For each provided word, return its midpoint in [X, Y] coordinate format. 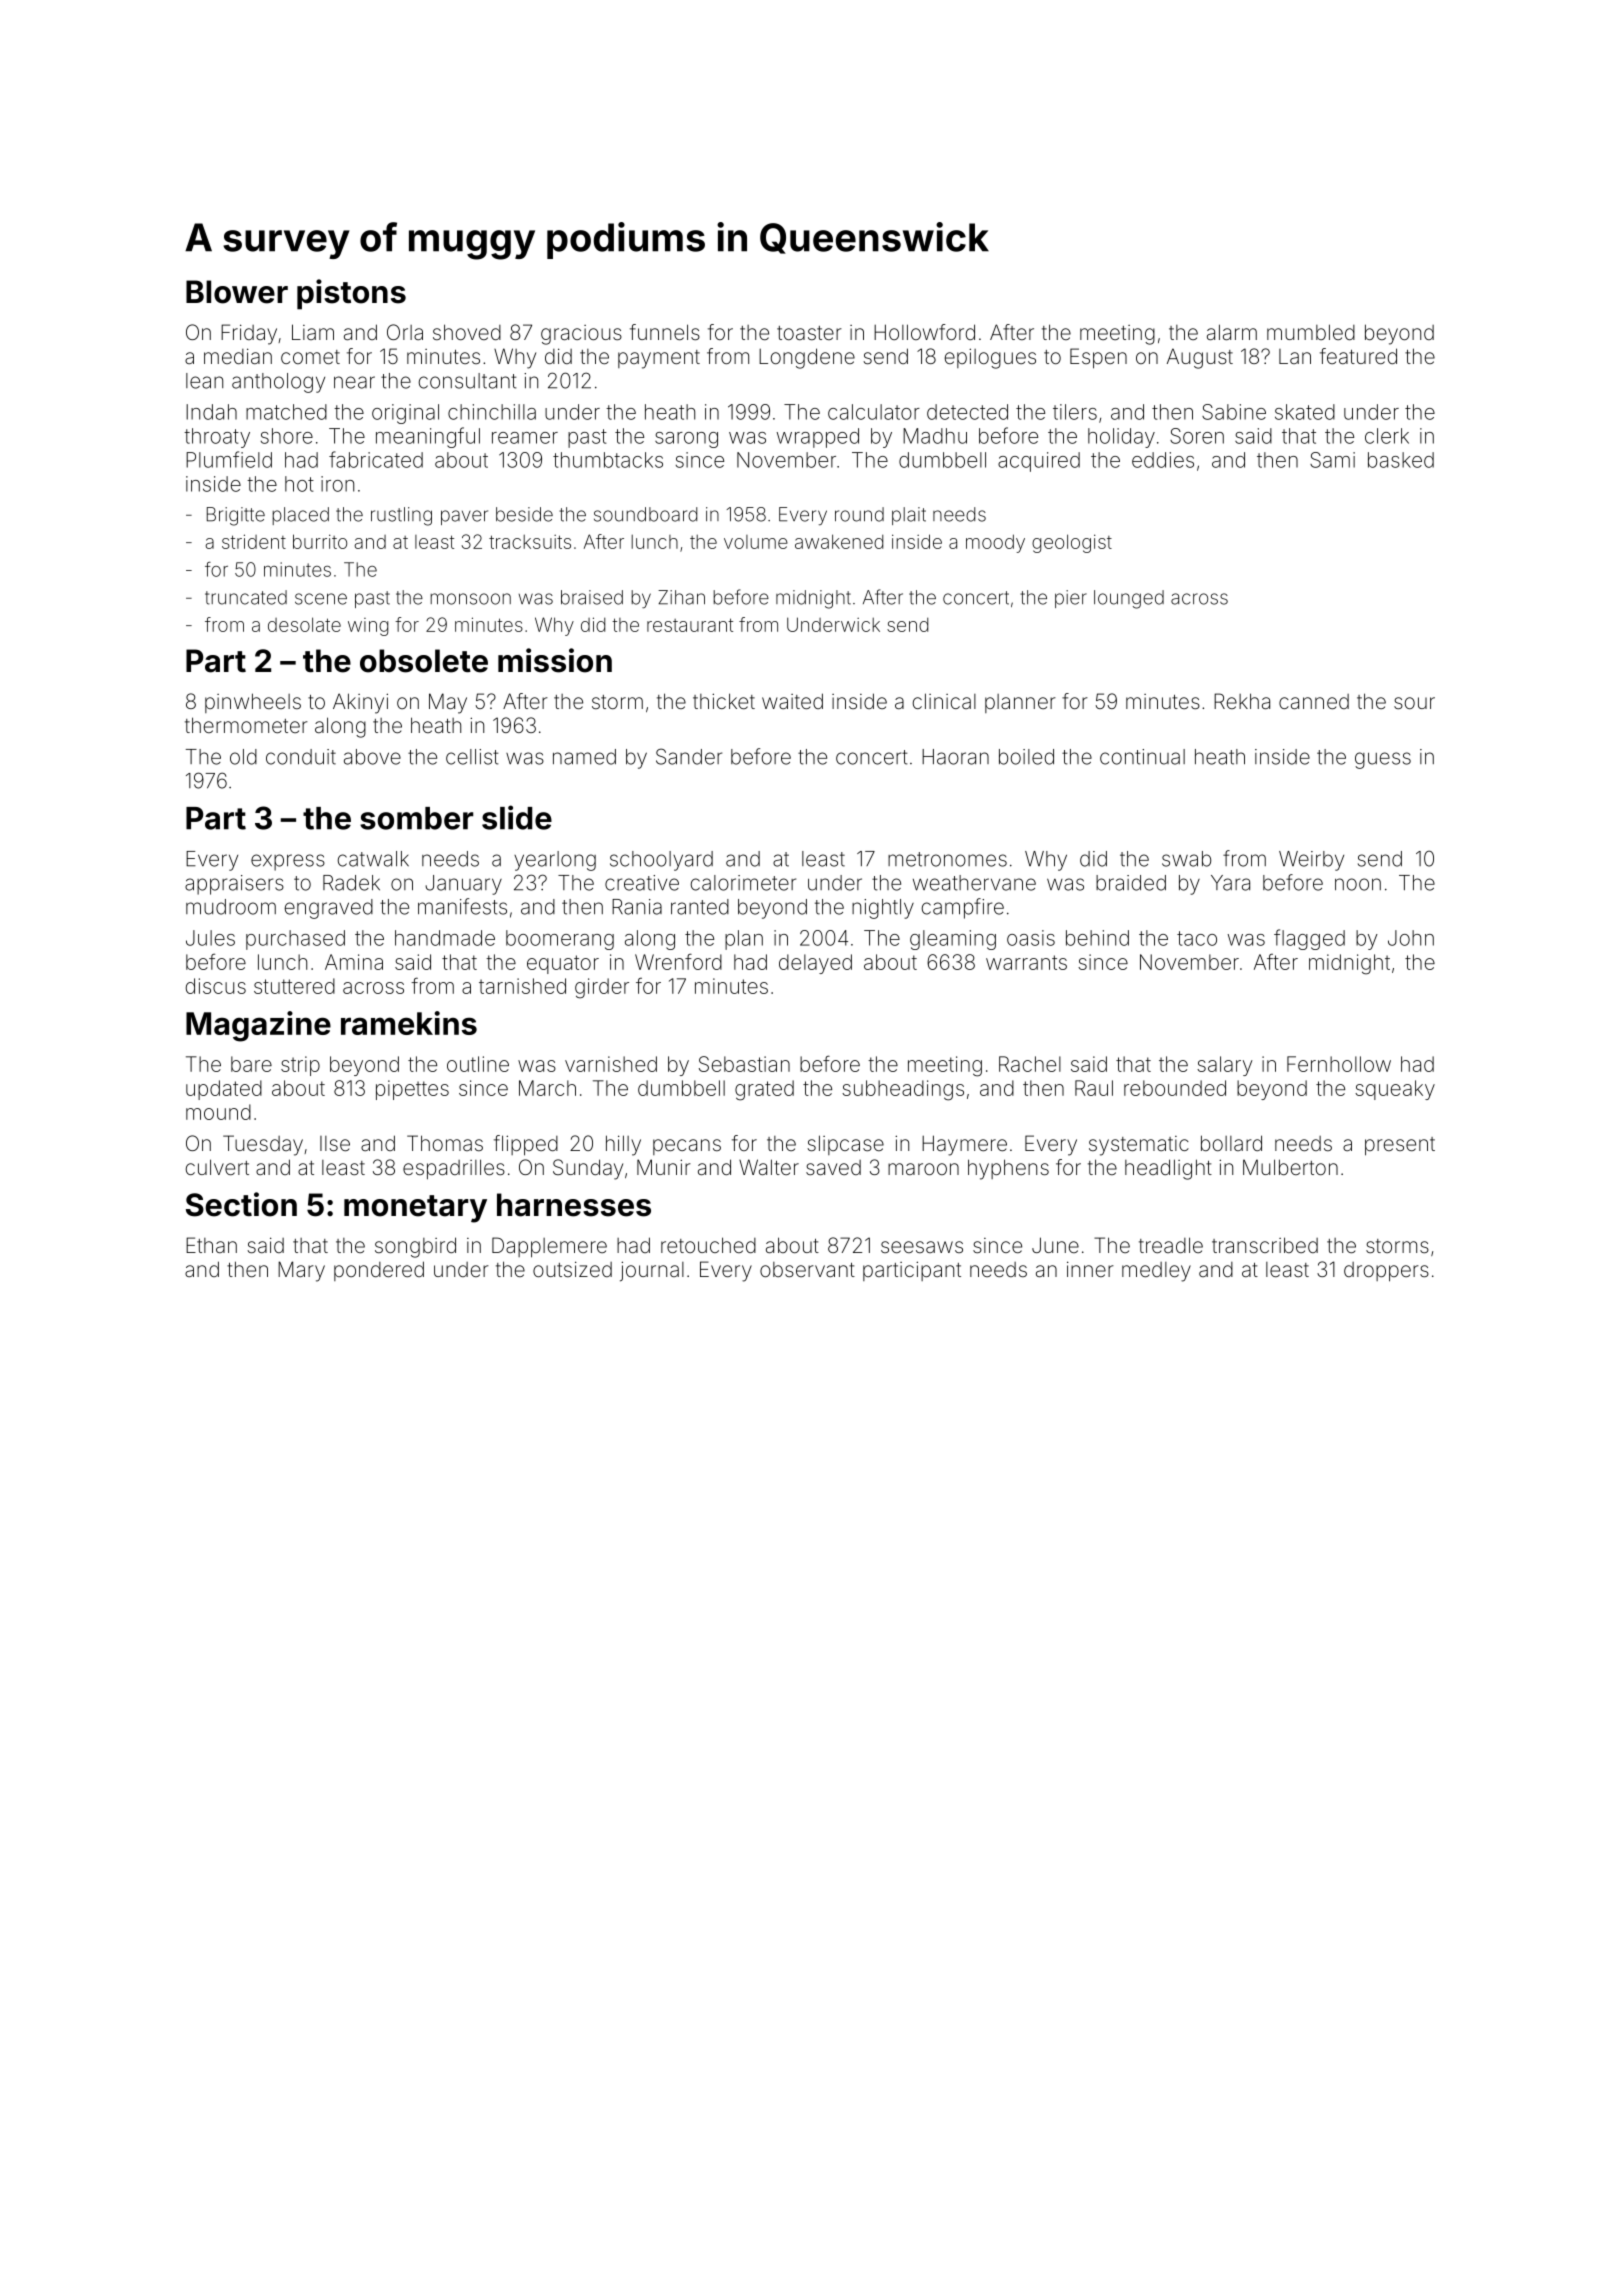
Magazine [258, 1026]
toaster [809, 333]
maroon [923, 1169]
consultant [467, 381]
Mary [301, 1271]
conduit [301, 757]
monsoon [470, 599]
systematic [1139, 1146]
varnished [611, 1064]
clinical [944, 701]
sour [1414, 703]
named [584, 757]
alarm [1232, 332]
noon [1358, 884]
